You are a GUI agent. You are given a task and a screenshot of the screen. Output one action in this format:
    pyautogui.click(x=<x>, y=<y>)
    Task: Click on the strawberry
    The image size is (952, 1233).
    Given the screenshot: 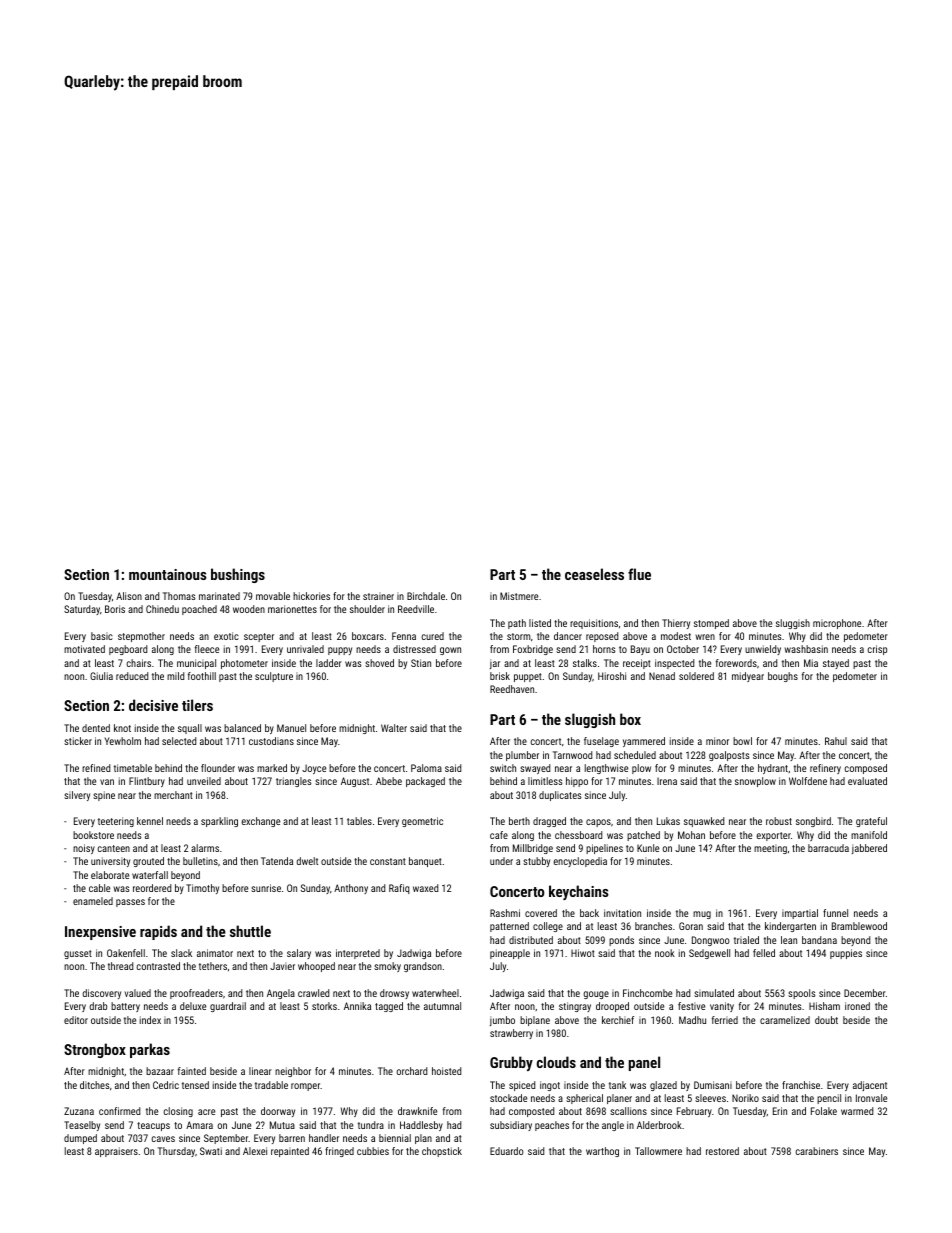 What is the action you would take?
    pyautogui.click(x=511, y=1034)
